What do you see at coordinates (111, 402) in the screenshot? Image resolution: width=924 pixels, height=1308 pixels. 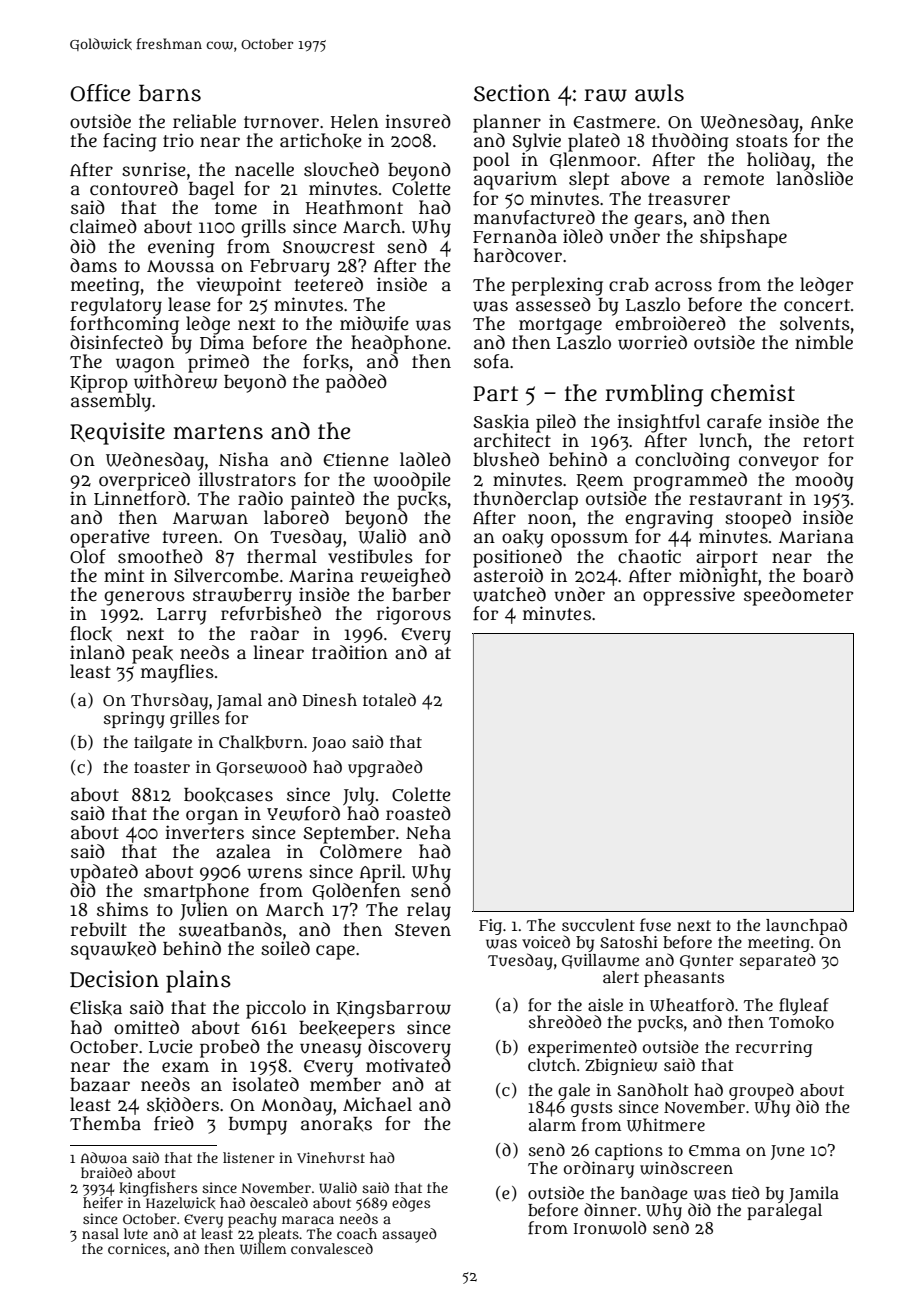 I see `assembly` at bounding box center [111, 402].
